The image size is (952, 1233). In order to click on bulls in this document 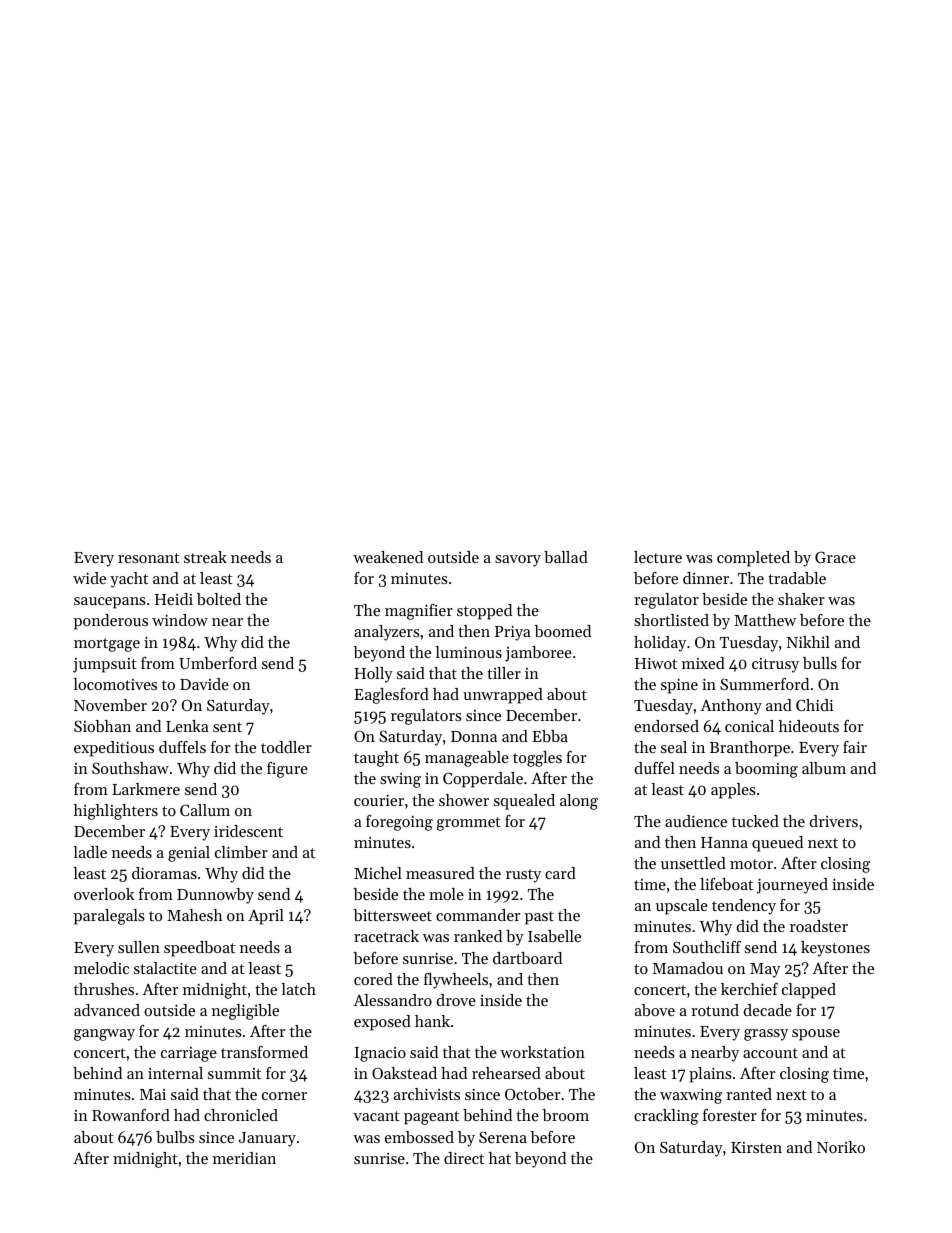, I will do `click(820, 663)`.
